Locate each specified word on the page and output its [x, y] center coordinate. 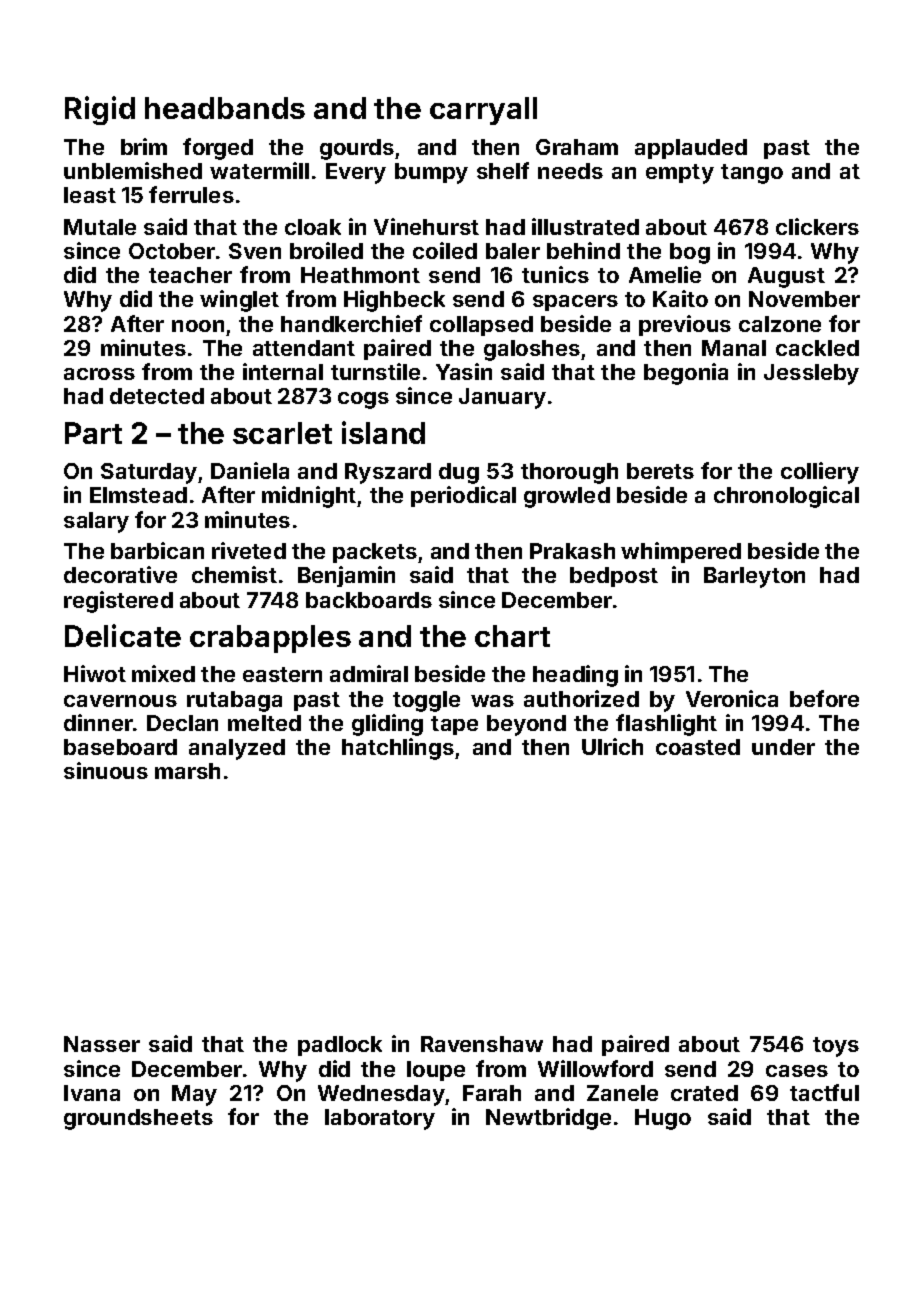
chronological [786, 497]
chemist [234, 574]
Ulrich [612, 746]
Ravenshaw [482, 1044]
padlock [340, 1046]
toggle [426, 701]
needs [570, 171]
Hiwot [95, 673]
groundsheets [138, 1119]
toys [836, 1047]
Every [356, 173]
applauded [691, 149]
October [172, 251]
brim [144, 146]
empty [680, 174]
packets [375, 553]
